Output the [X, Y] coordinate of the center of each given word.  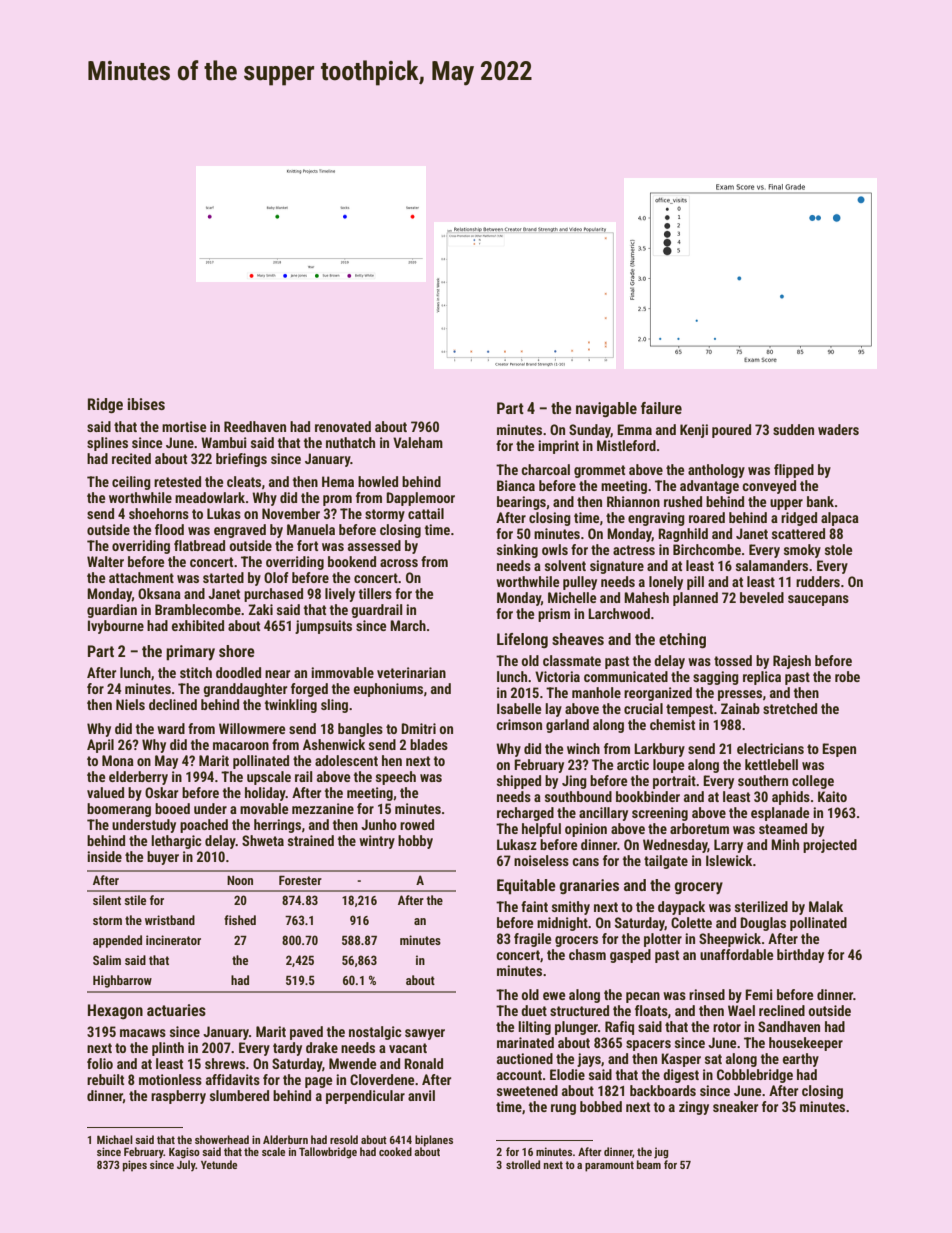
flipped [794, 471]
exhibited [198, 625]
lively [340, 595]
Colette [691, 922]
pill [695, 583]
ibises [146, 404]
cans [585, 862]
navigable [606, 410]
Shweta [263, 840]
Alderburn [285, 1139]
